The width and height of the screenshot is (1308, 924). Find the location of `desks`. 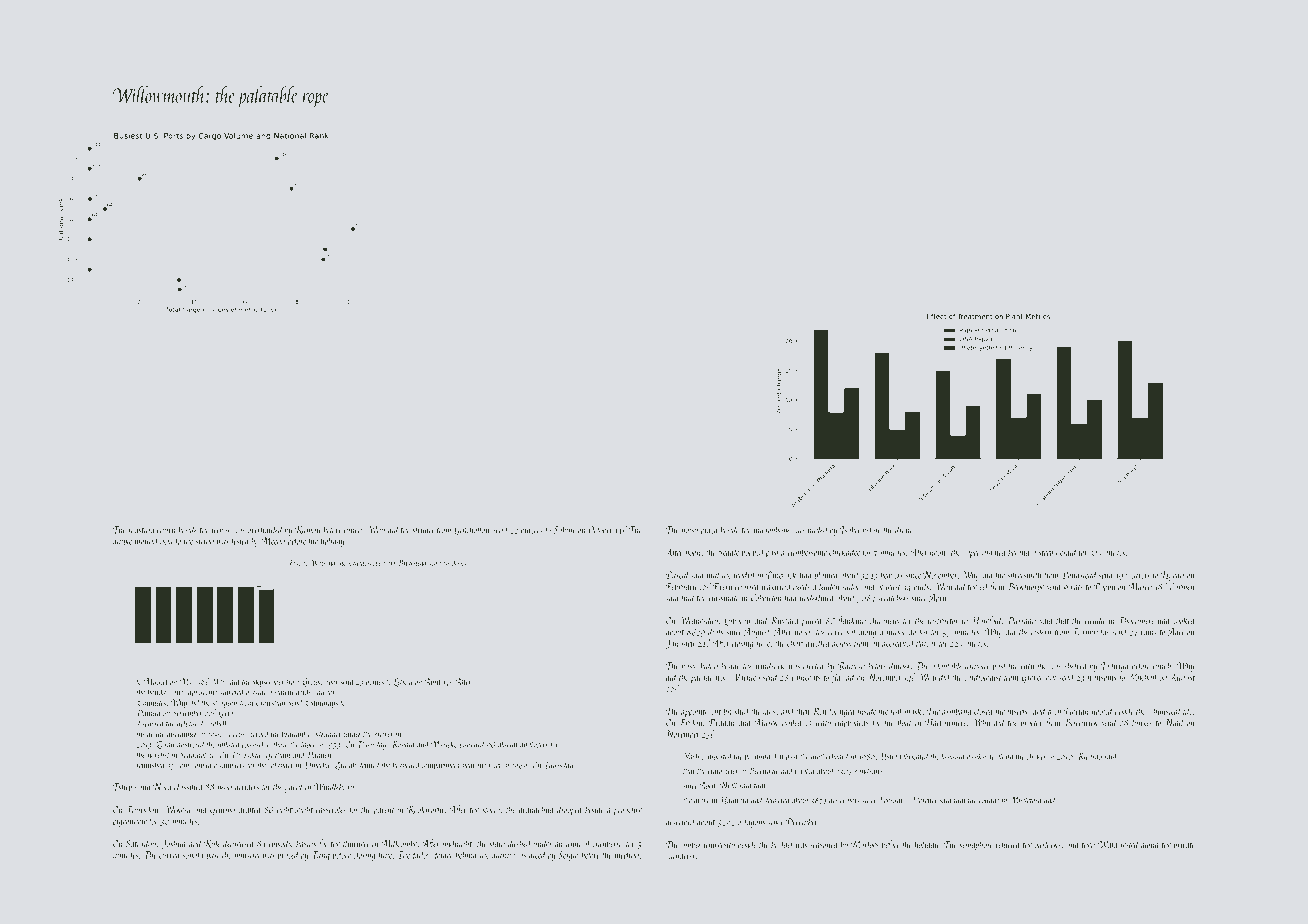

desks is located at coordinates (459, 562).
